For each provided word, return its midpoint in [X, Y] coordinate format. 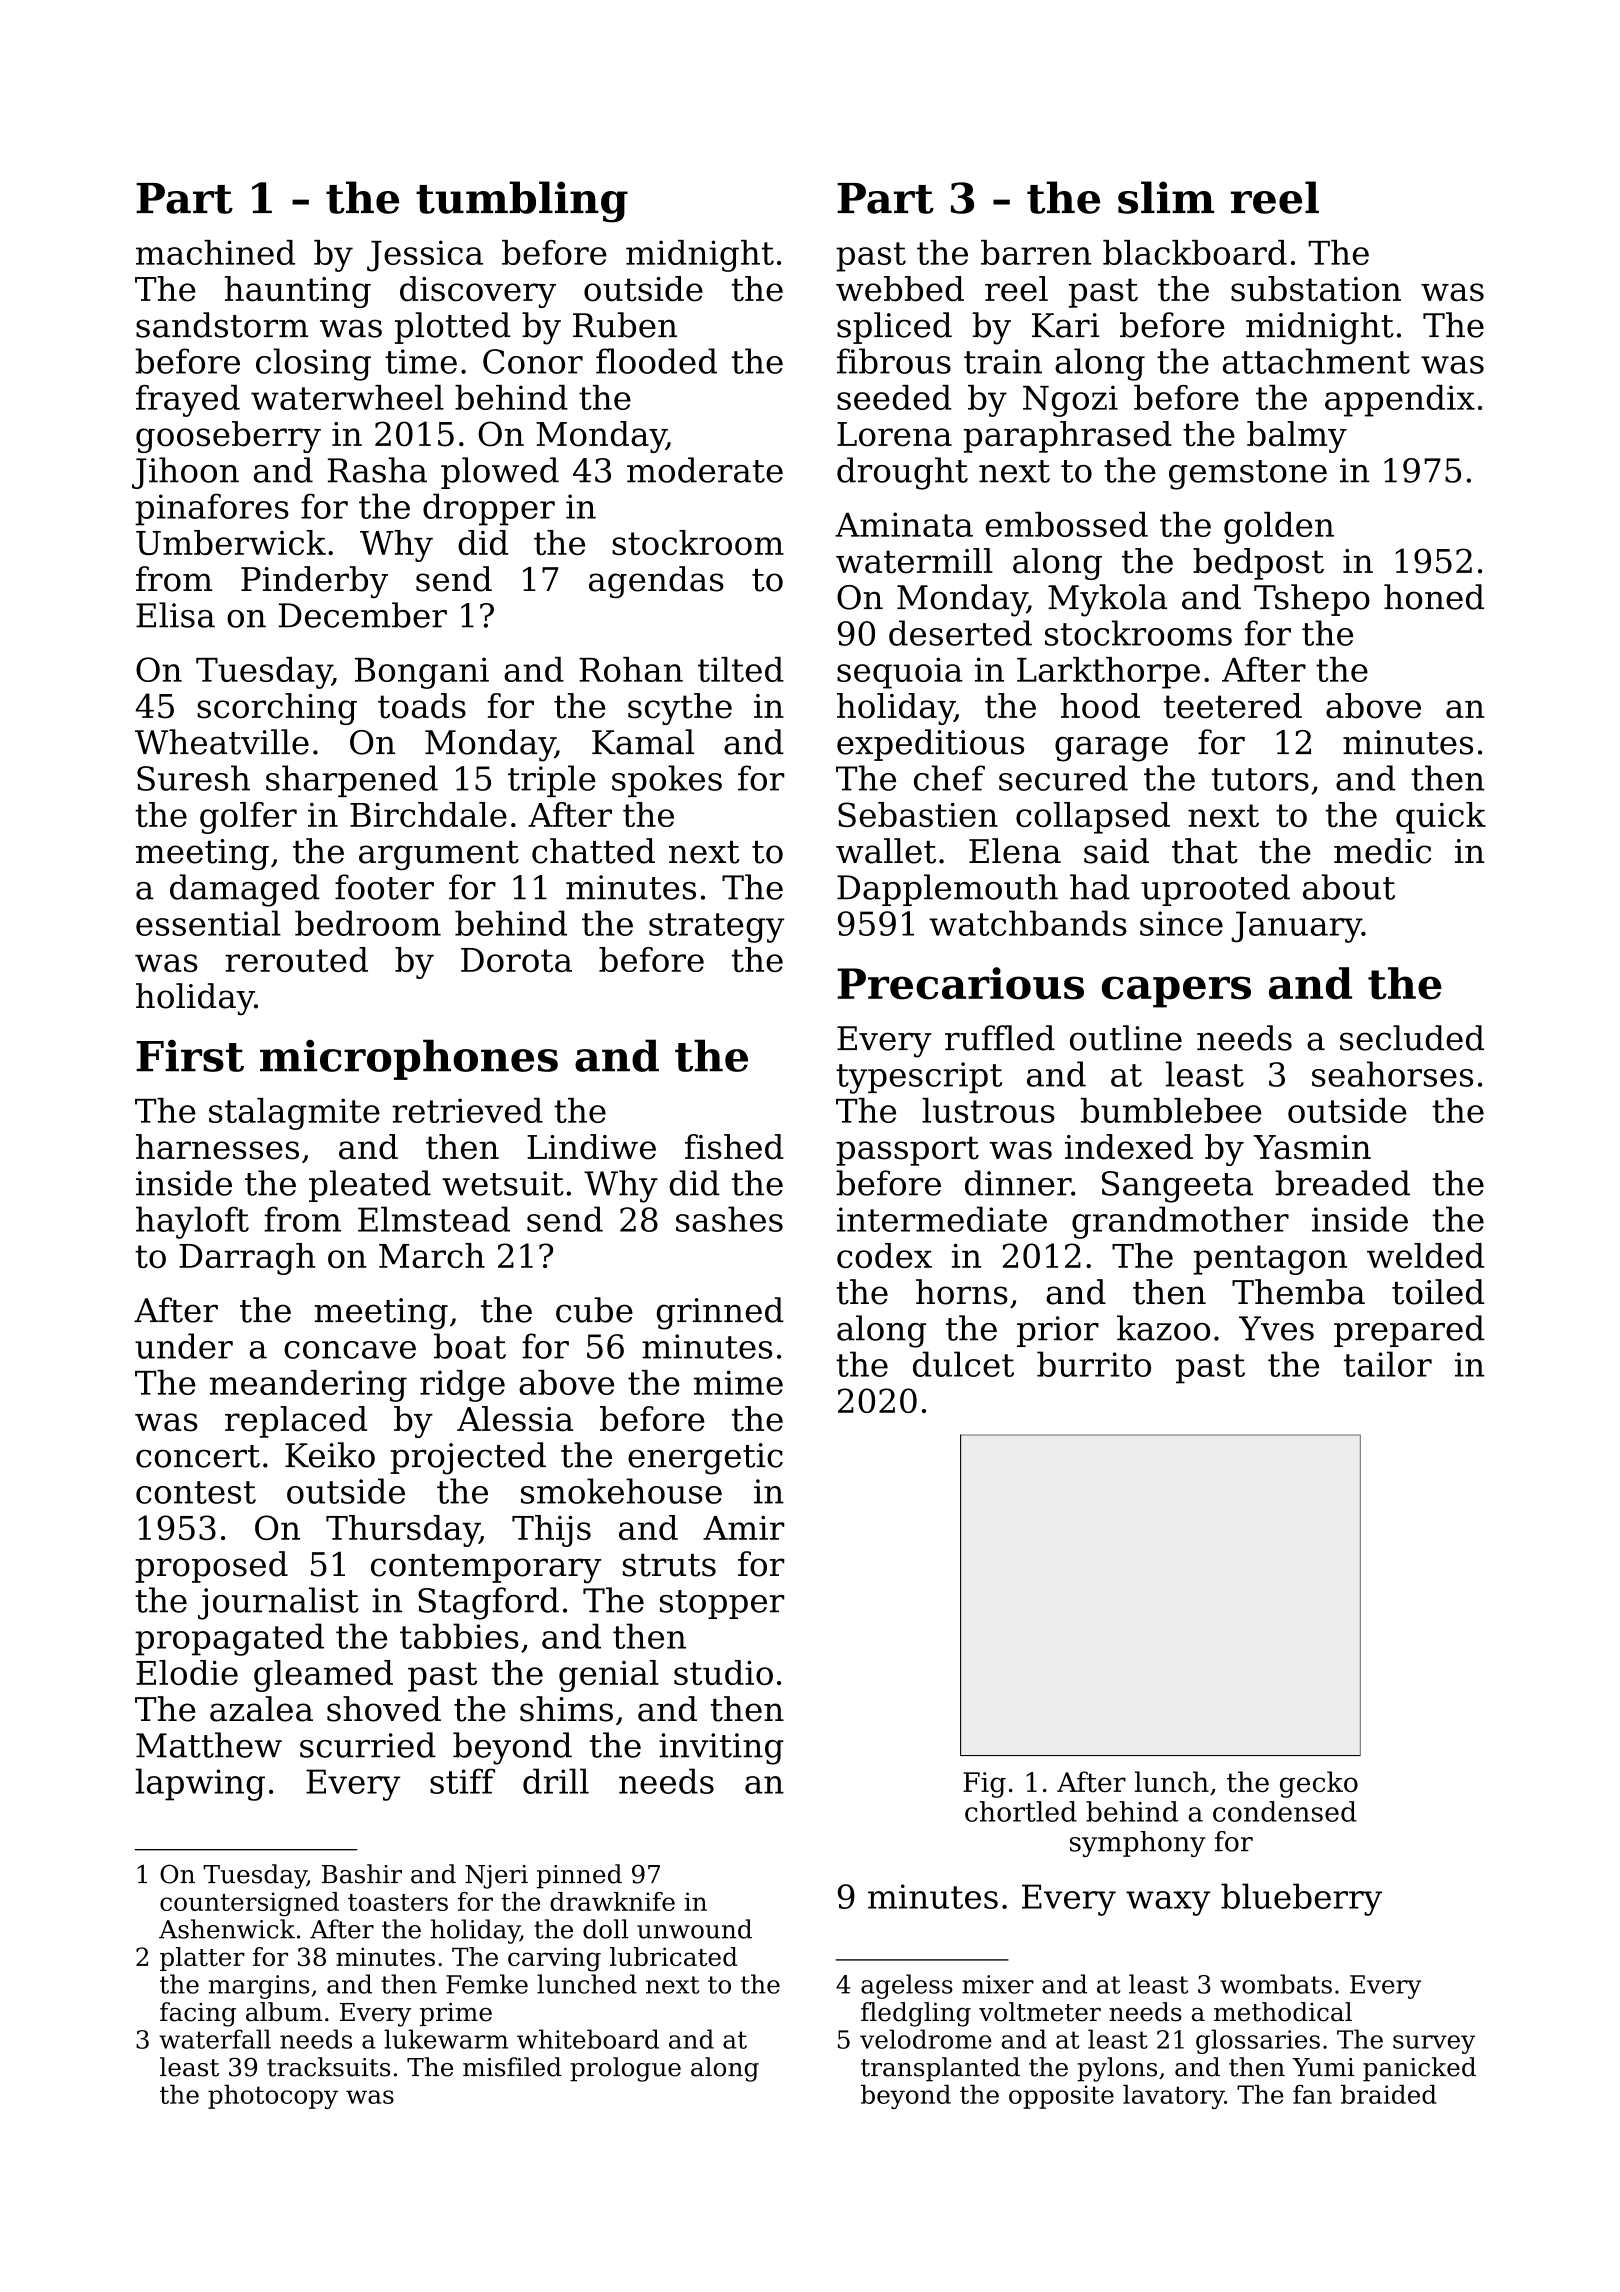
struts [669, 1565]
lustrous [988, 1110]
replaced [296, 1422]
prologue [625, 2069]
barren [1036, 252]
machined [215, 252]
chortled [1021, 1811]
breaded [1342, 1183]
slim [1166, 197]
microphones [409, 1059]
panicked [1419, 2069]
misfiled [512, 2067]
